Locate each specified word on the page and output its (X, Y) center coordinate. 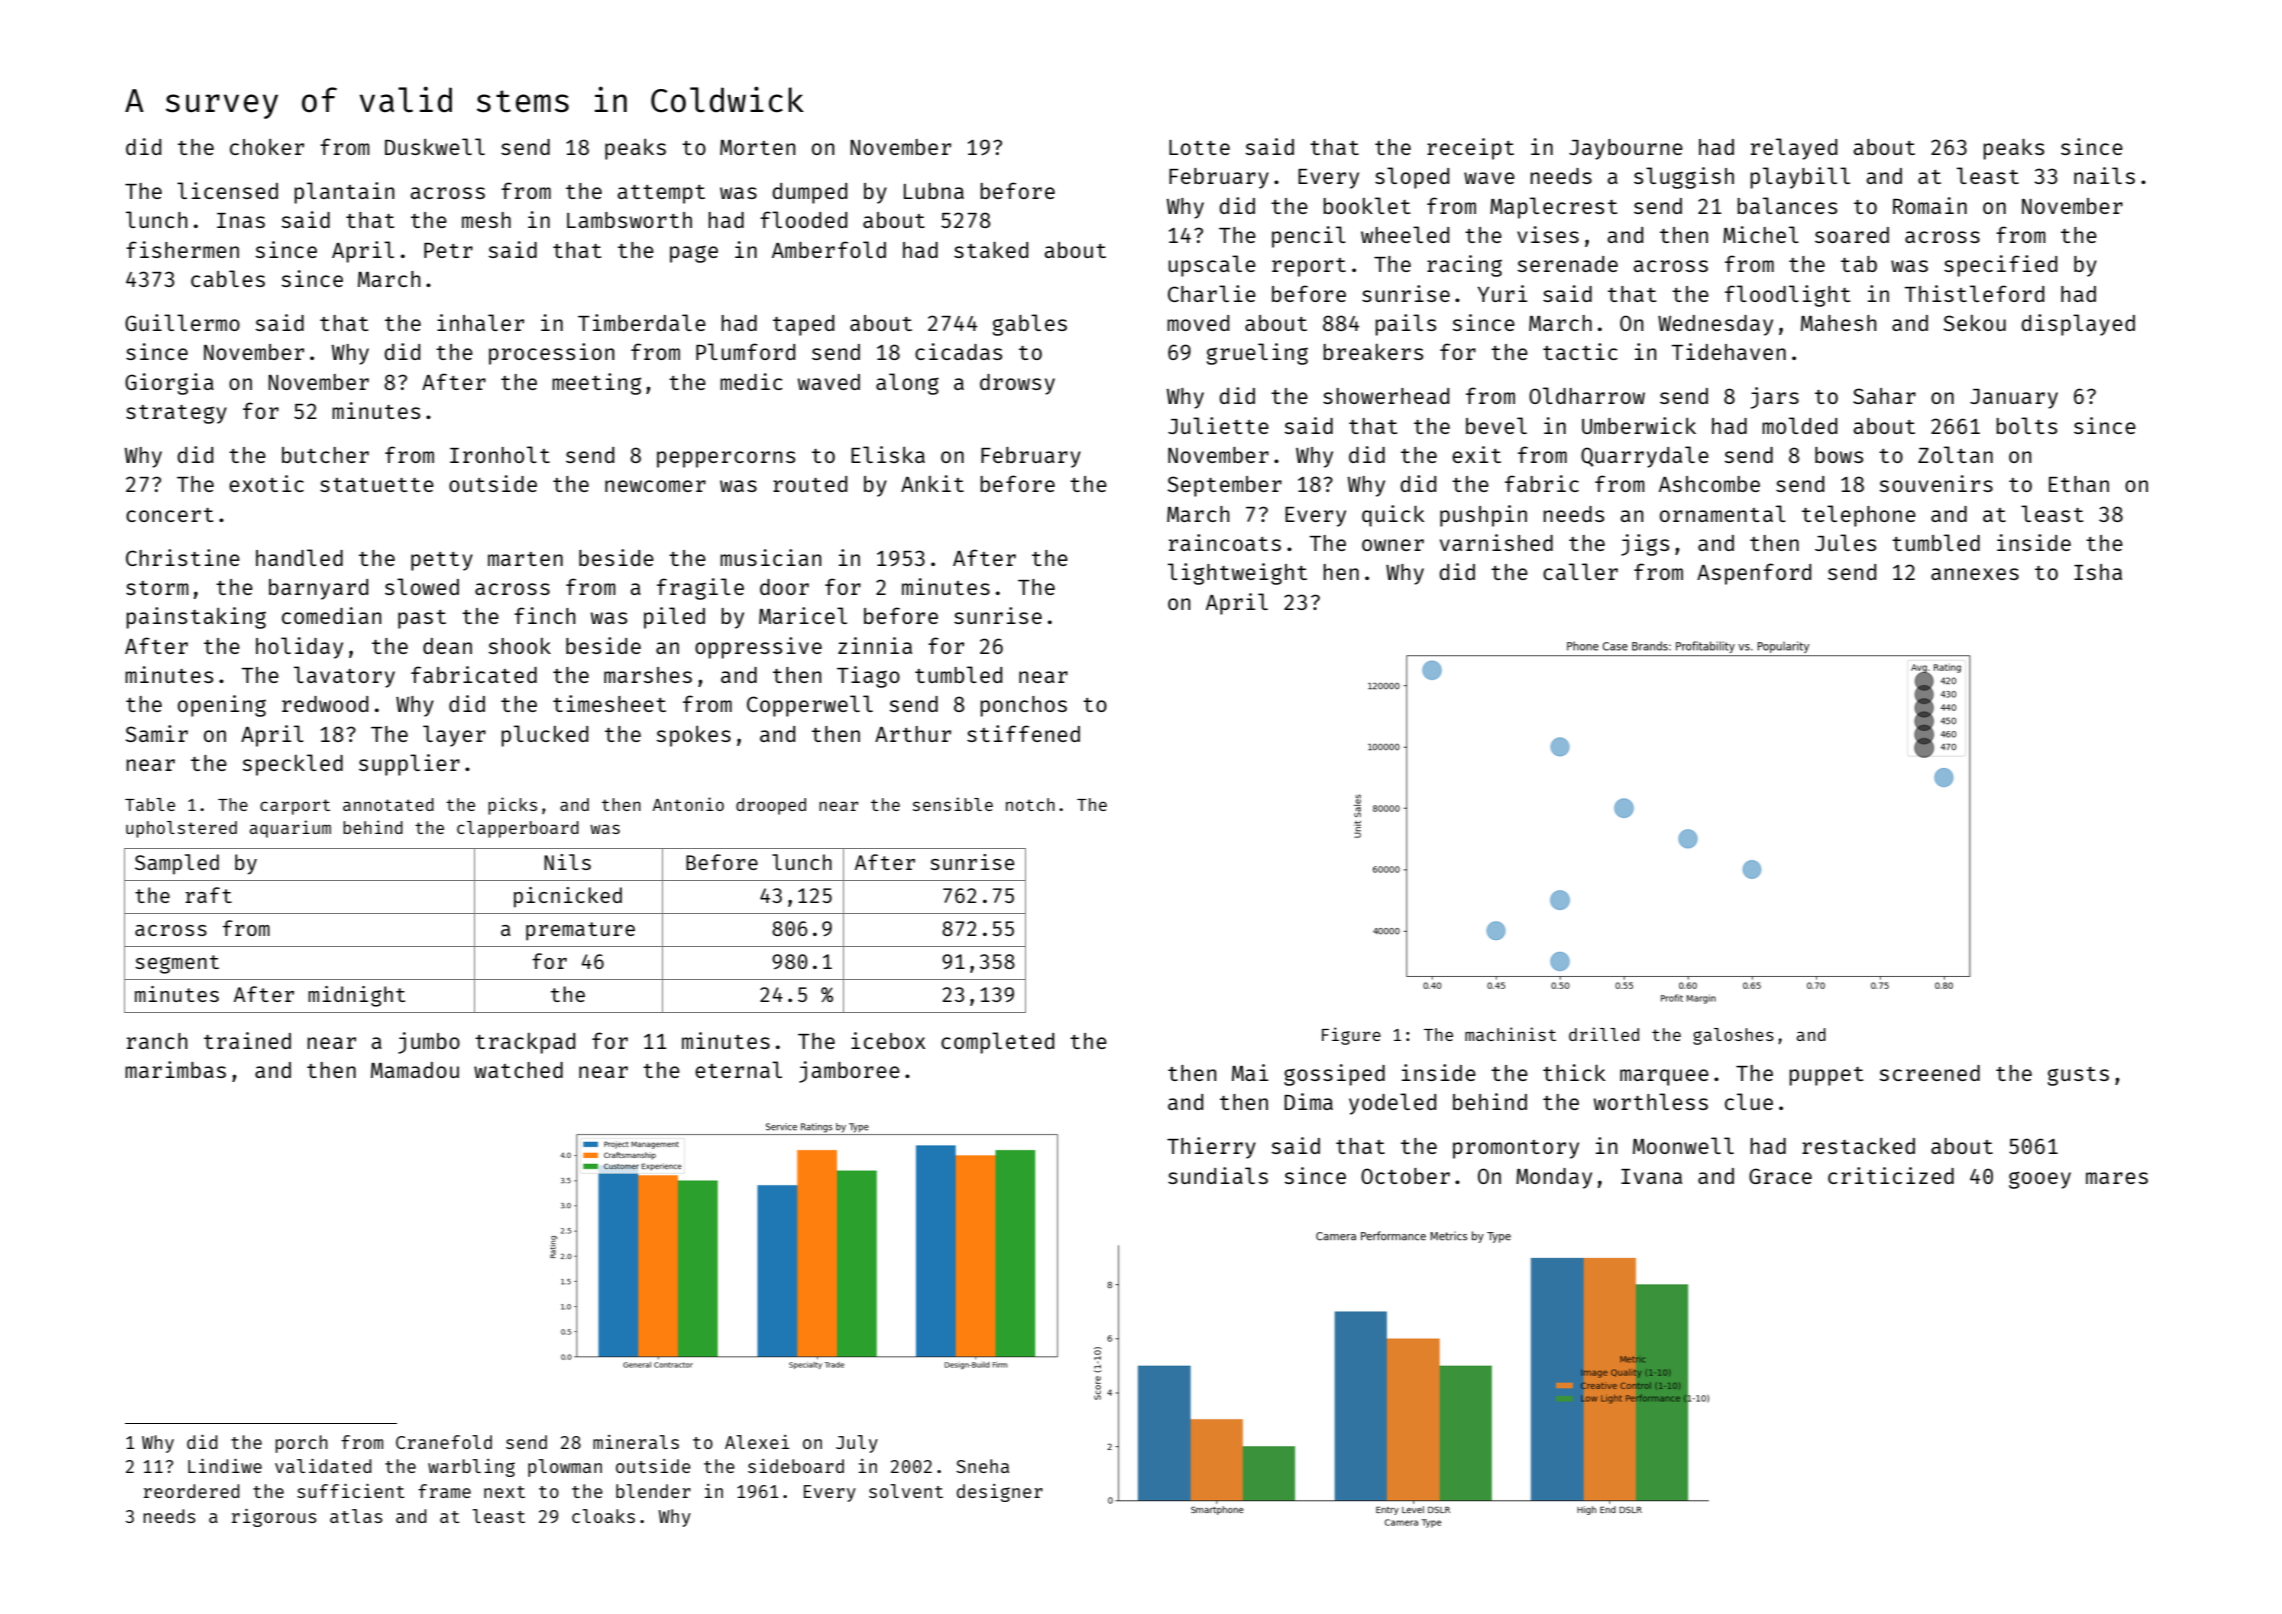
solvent (906, 1491)
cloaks (603, 1516)
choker (267, 146)
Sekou (1975, 323)
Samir (157, 733)
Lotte (1199, 147)
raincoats (1225, 542)
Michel (1761, 234)
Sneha (982, 1466)
